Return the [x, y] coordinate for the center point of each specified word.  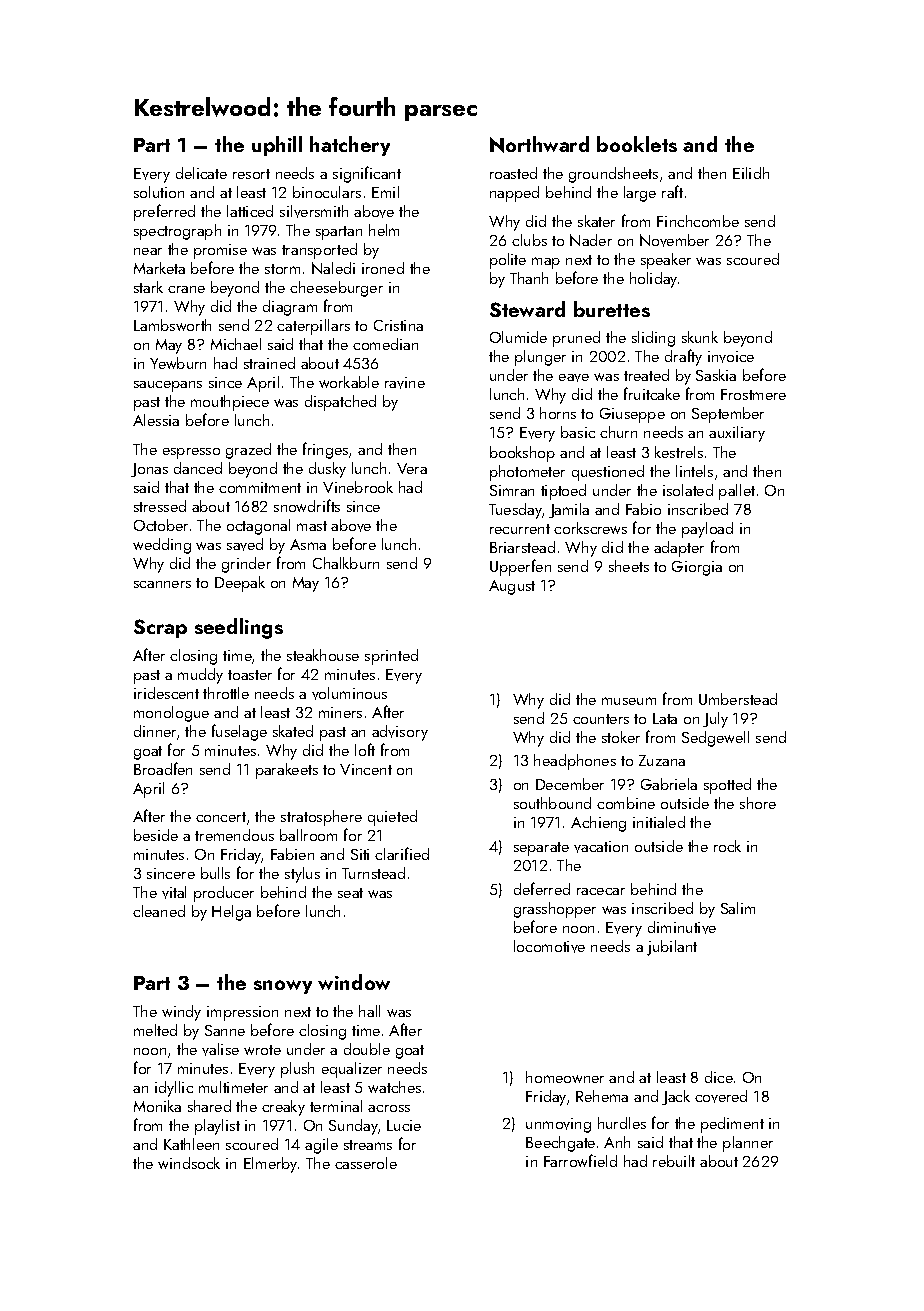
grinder [246, 565]
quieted [392, 818]
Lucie [404, 1125]
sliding [653, 339]
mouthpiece [230, 403]
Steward [527, 309]
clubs [529, 240]
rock [727, 846]
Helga [231, 913]
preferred [164, 212]
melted [155, 1030]
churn [618, 432]
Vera [412, 468]
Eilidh [751, 173]
